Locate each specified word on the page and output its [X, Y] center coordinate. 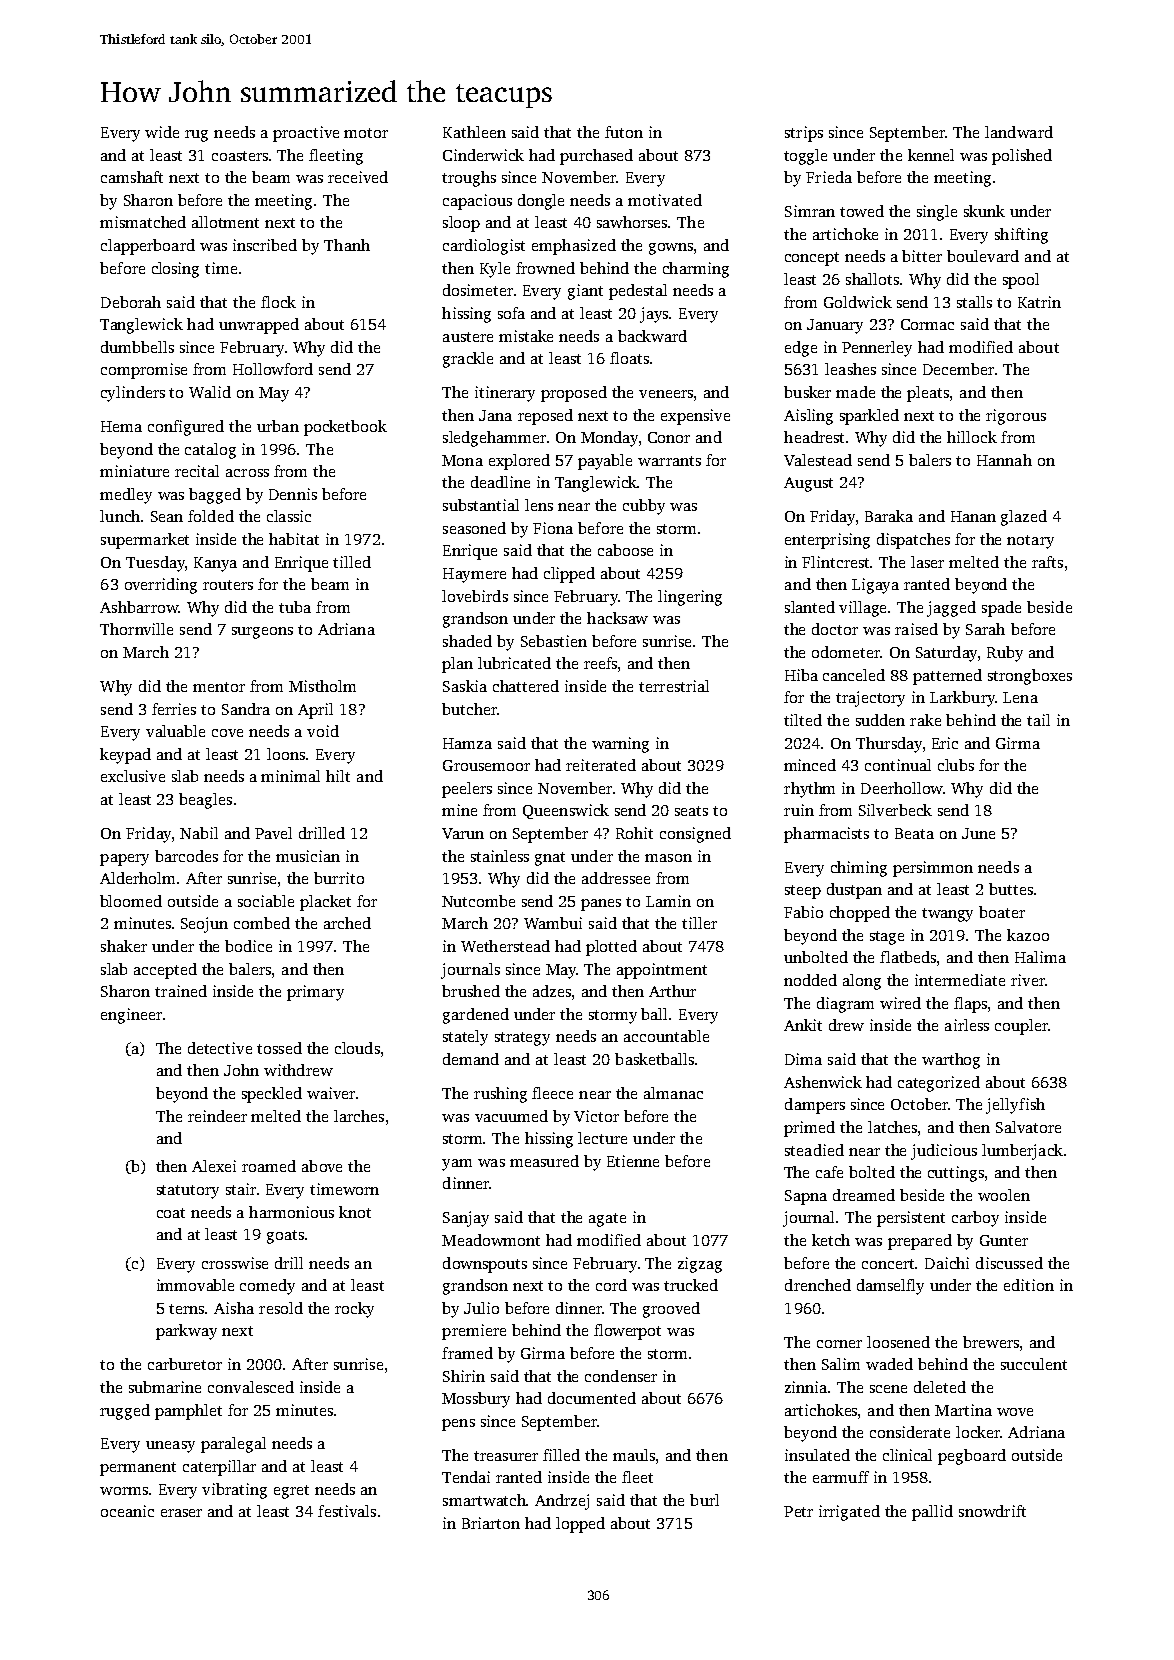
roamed [269, 1166]
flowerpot [627, 1332]
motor [366, 133]
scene [888, 1389]
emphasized [574, 247]
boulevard [983, 256]
